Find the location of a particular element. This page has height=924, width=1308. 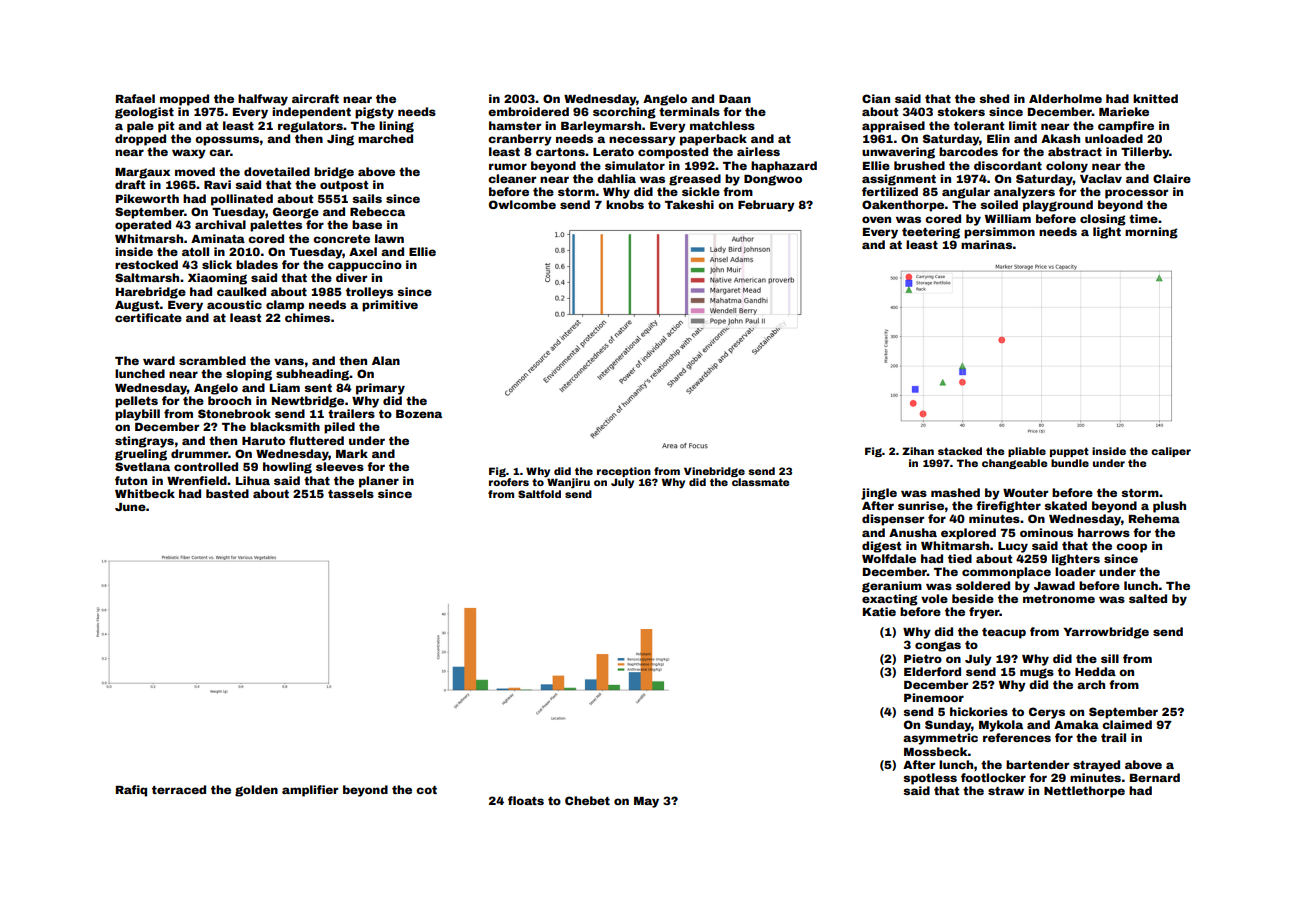

Lucy is located at coordinates (1013, 547).
